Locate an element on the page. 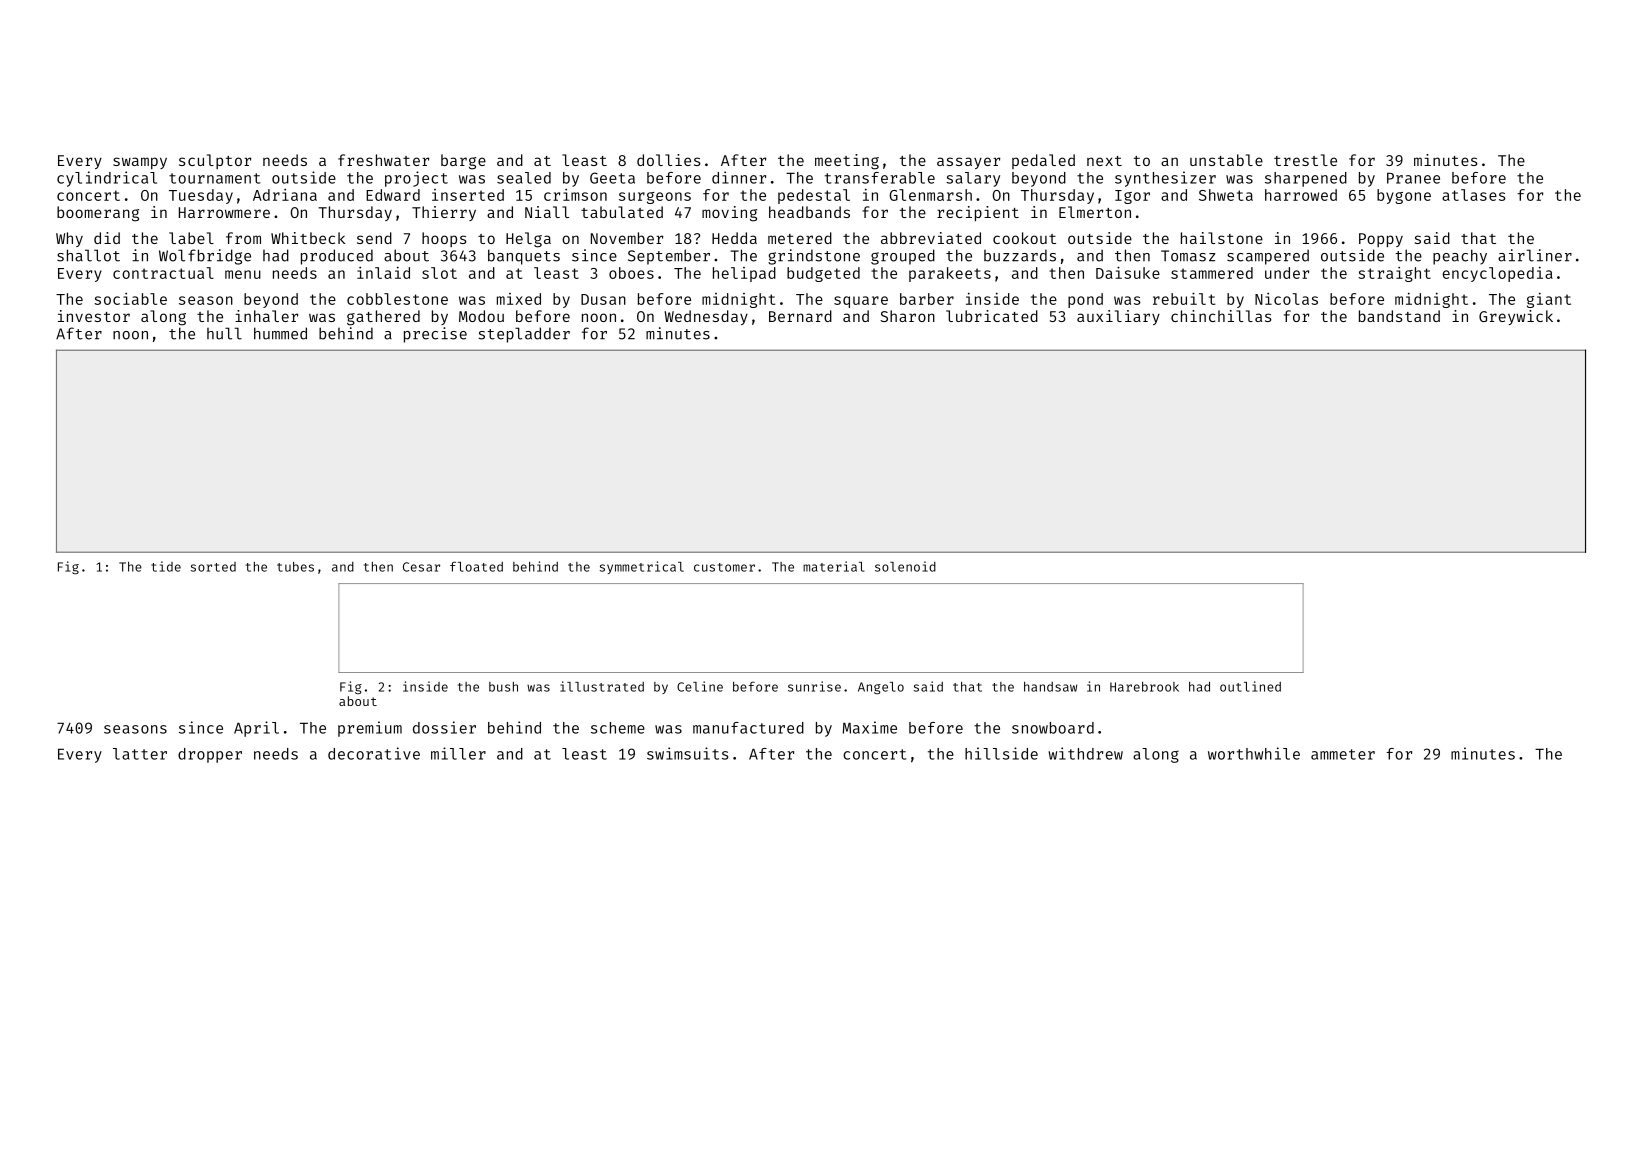  swimsuits is located at coordinates (687, 753).
